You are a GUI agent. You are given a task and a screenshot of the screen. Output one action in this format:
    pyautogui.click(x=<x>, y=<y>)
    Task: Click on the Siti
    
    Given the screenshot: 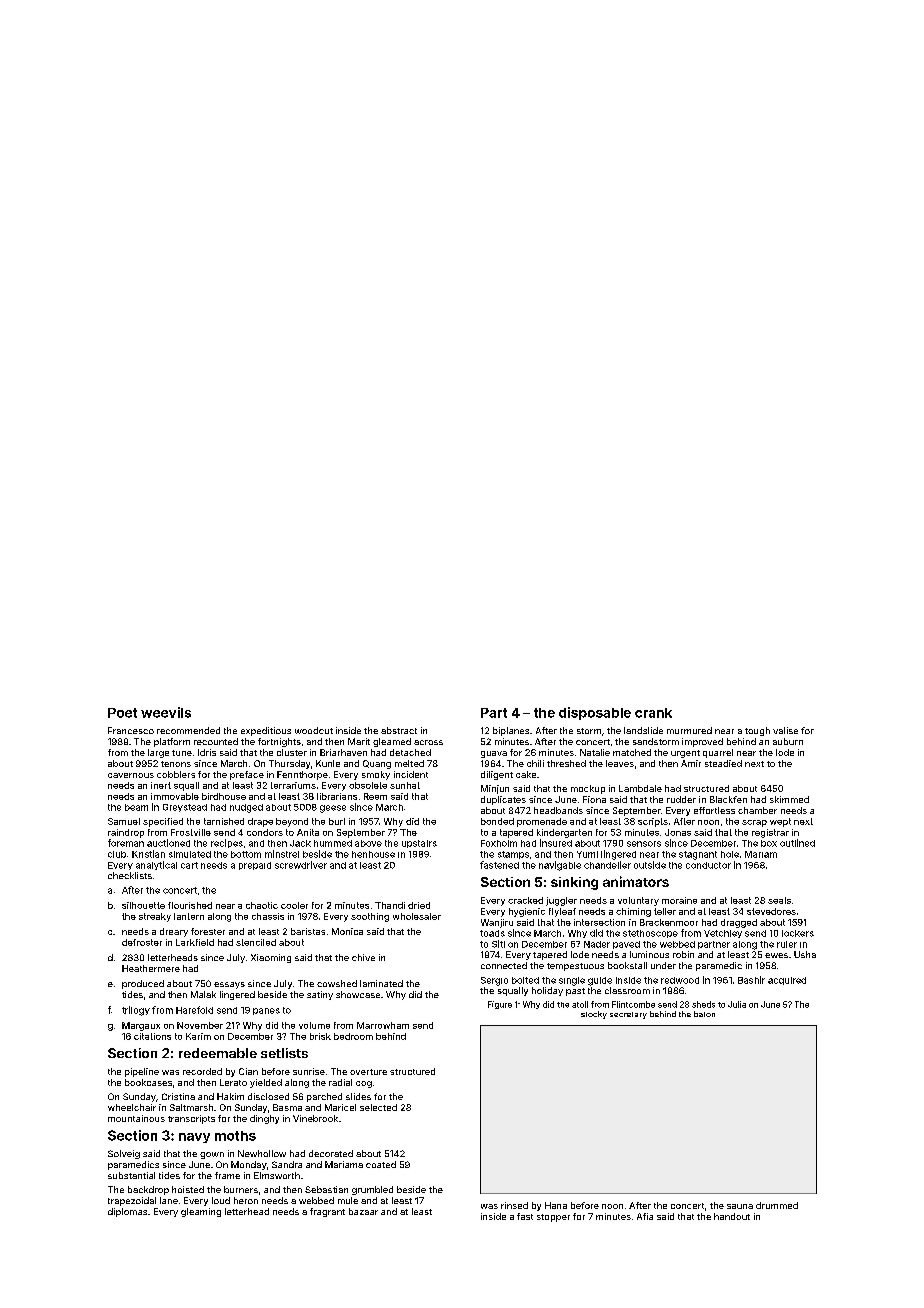 What is the action you would take?
    pyautogui.click(x=498, y=944)
